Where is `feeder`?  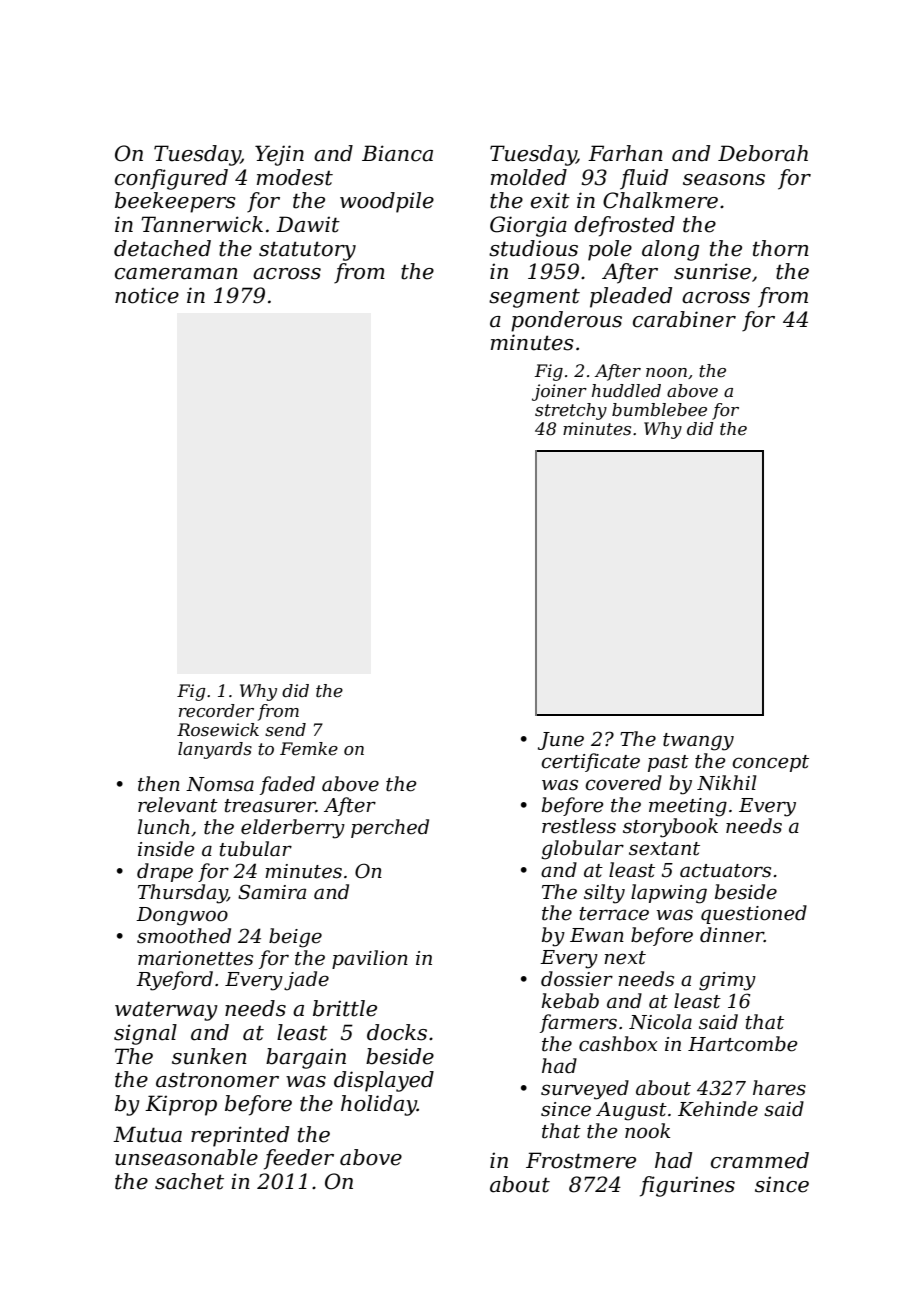 feeder is located at coordinates (299, 1159).
